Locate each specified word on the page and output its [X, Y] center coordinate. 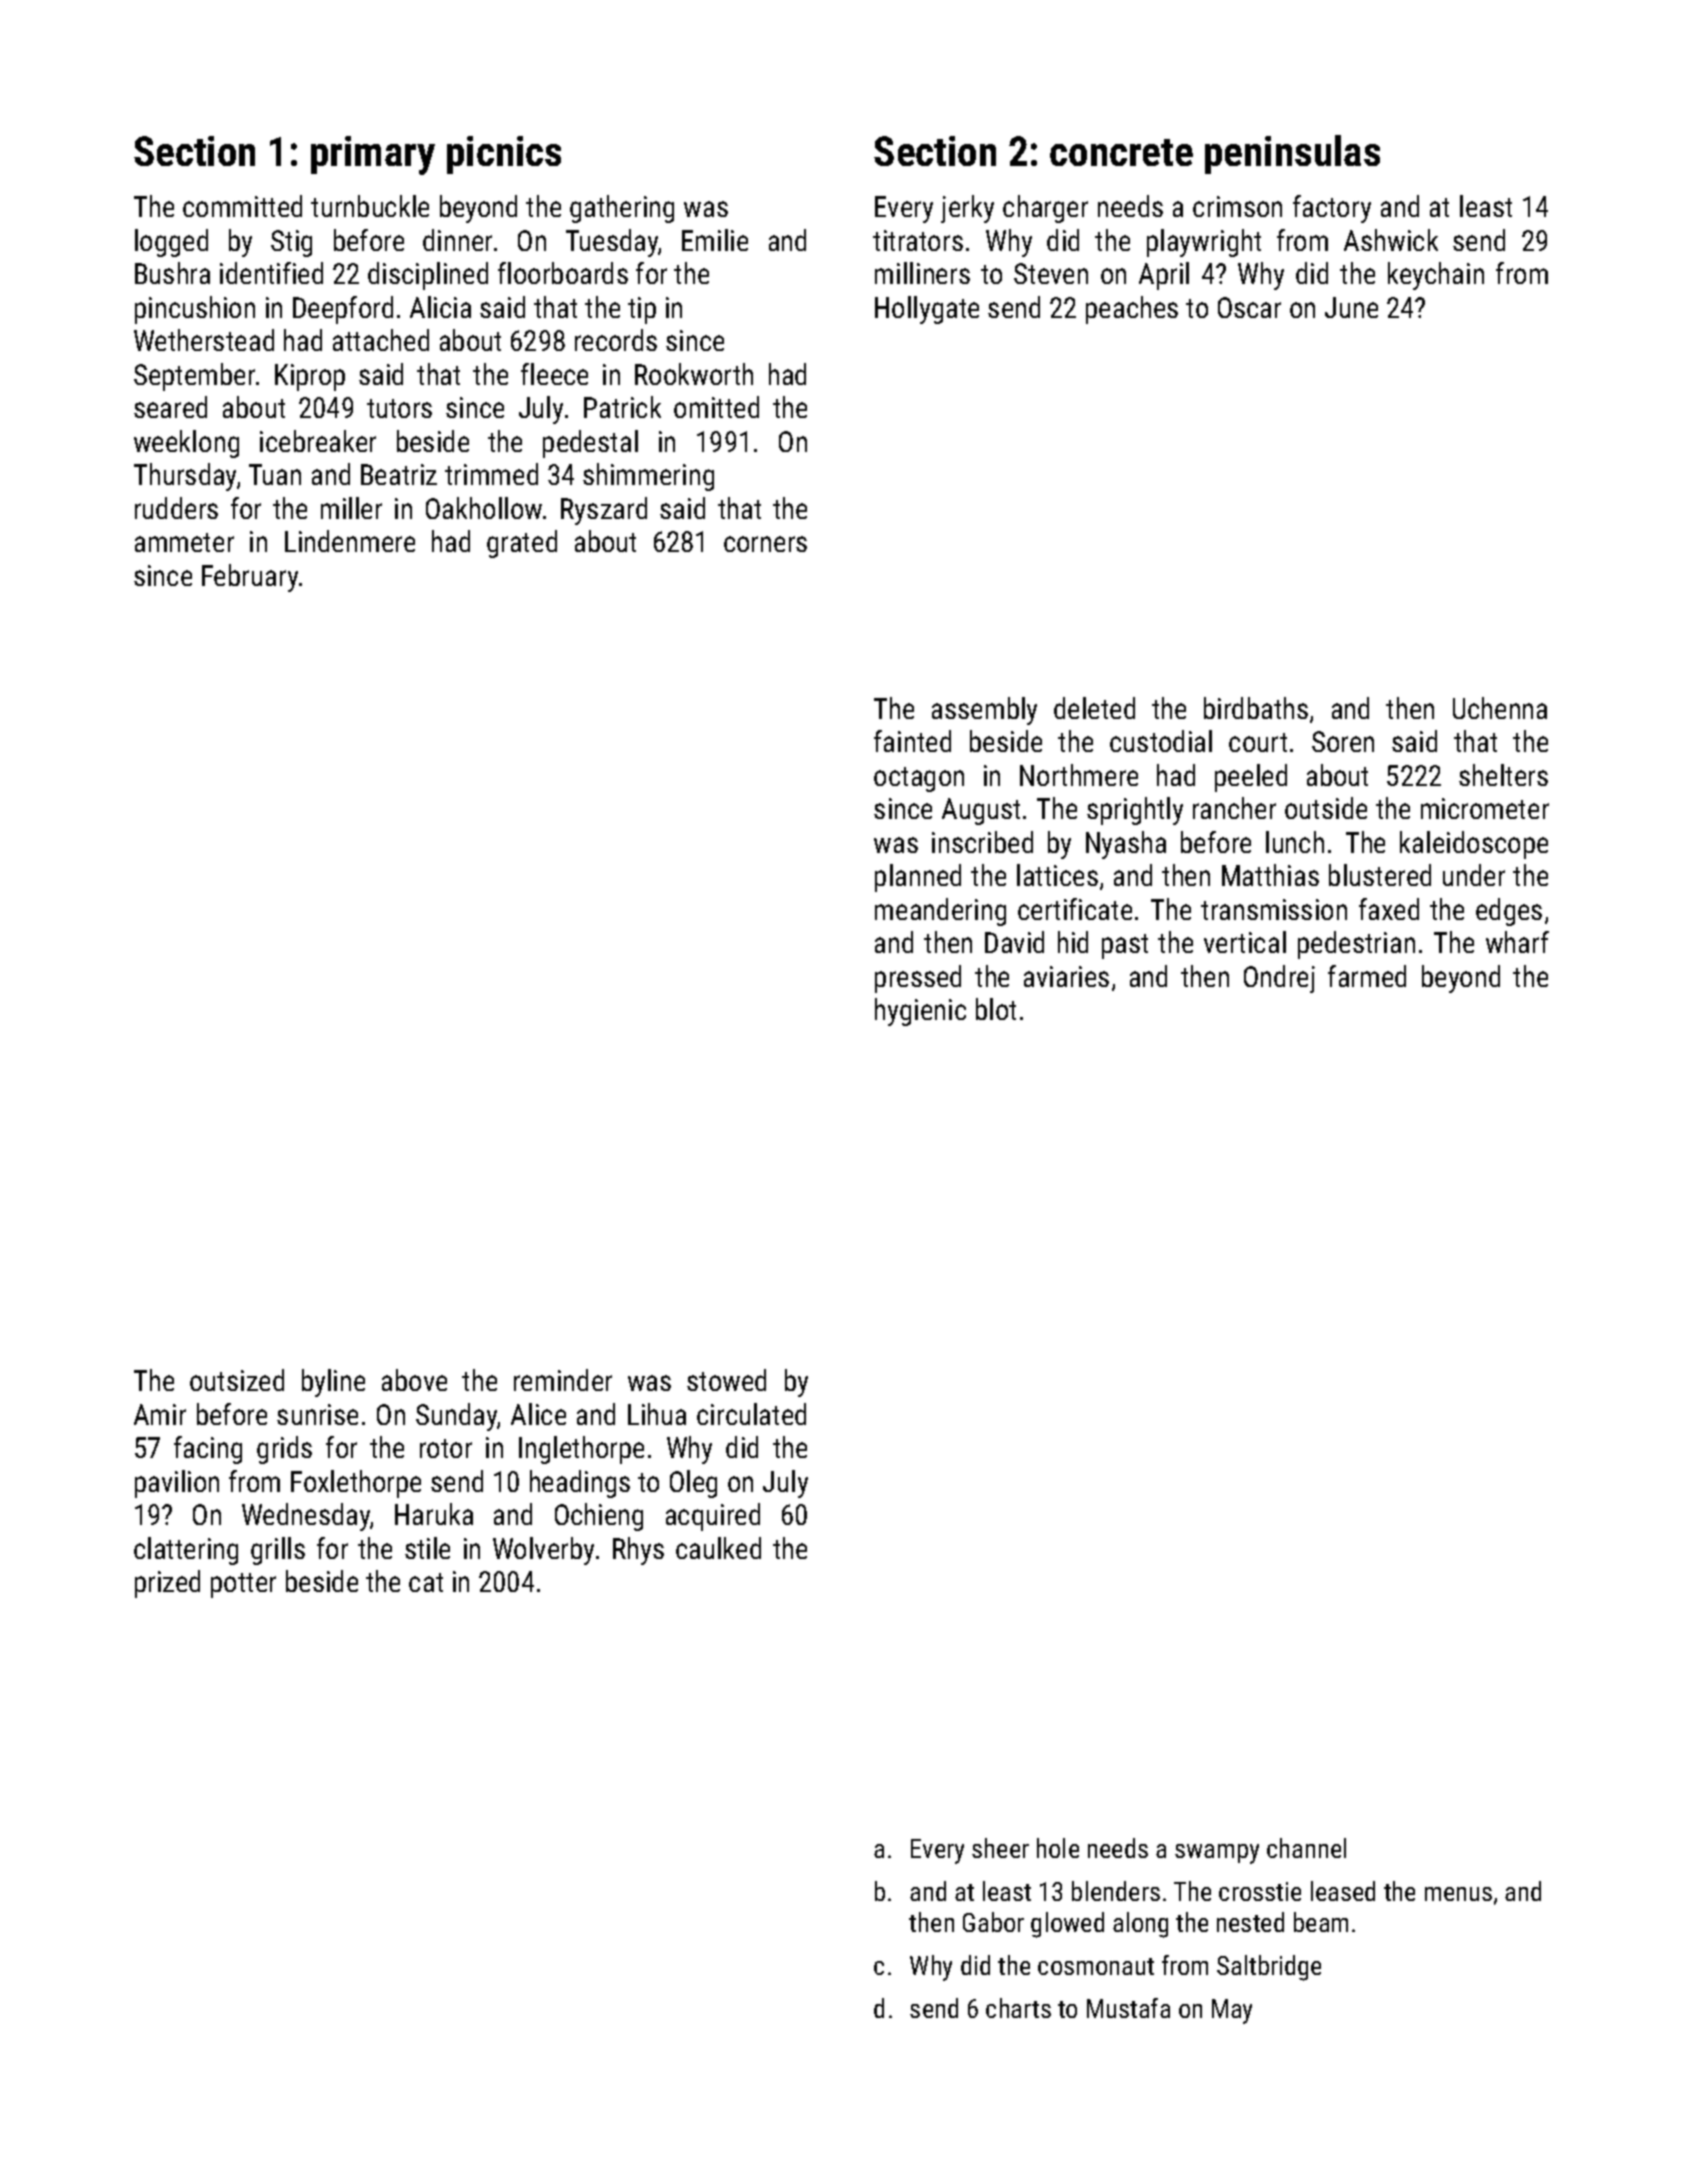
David [1014, 942]
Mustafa [1128, 2008]
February [250, 578]
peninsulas [1292, 154]
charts [1018, 2008]
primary [373, 155]
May [1232, 2011]
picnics [504, 155]
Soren [1343, 741]
